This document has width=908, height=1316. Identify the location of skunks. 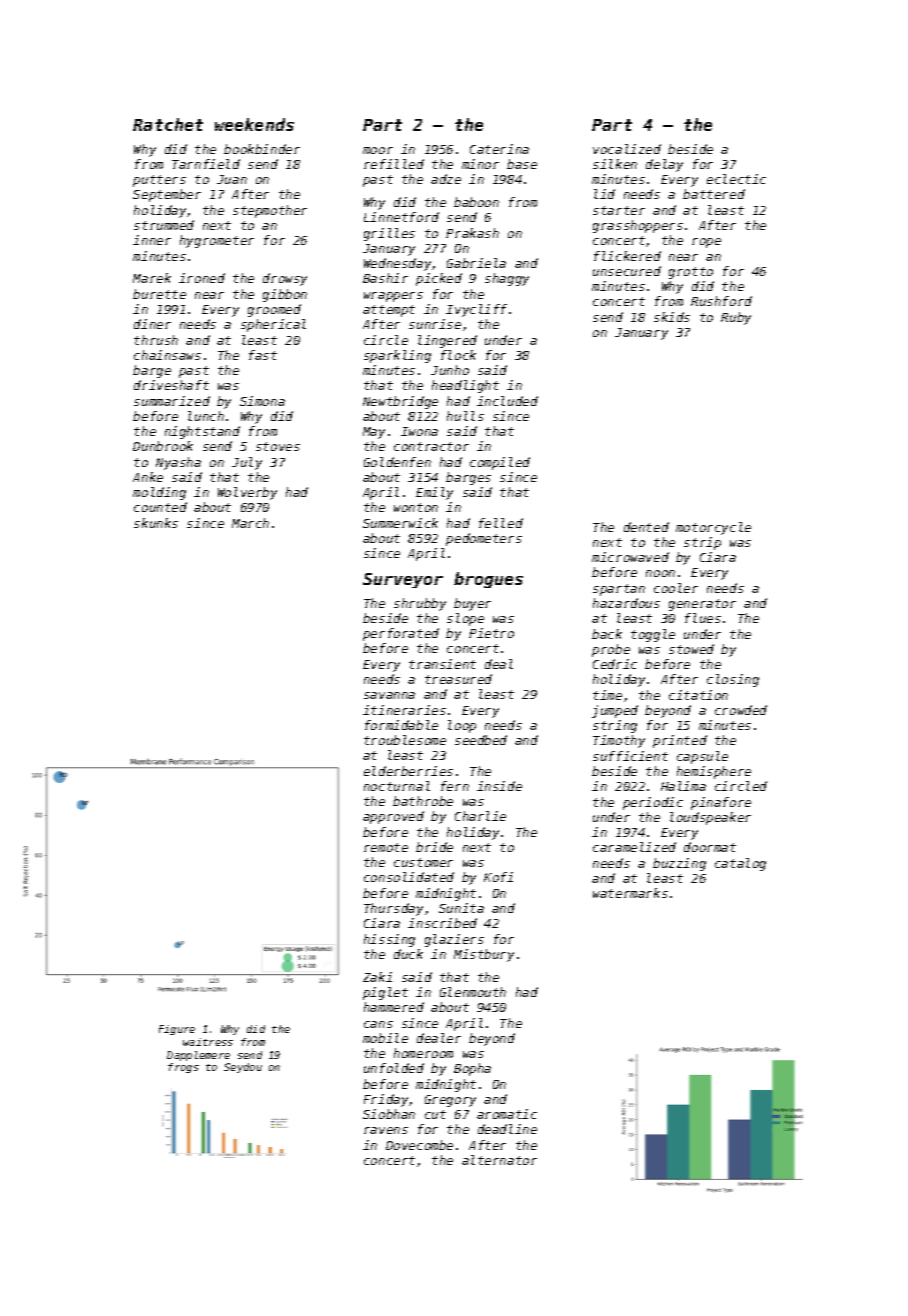
(156, 523).
